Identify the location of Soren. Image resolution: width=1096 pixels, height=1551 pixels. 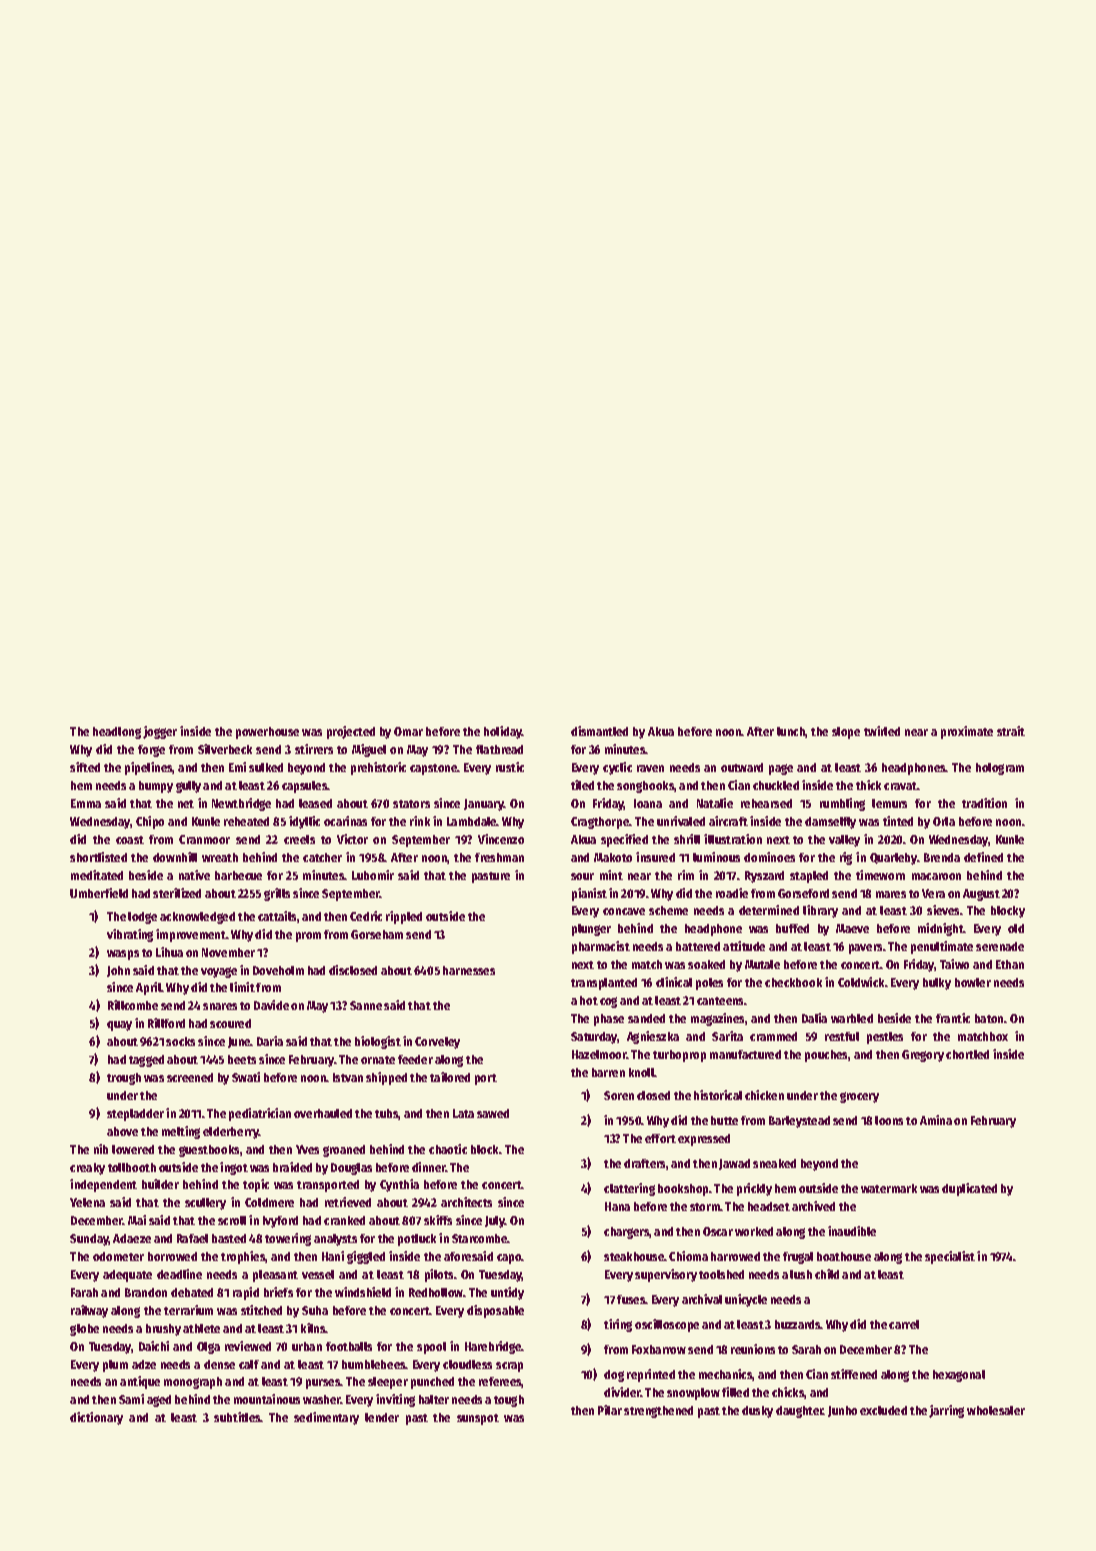
(619, 1095).
